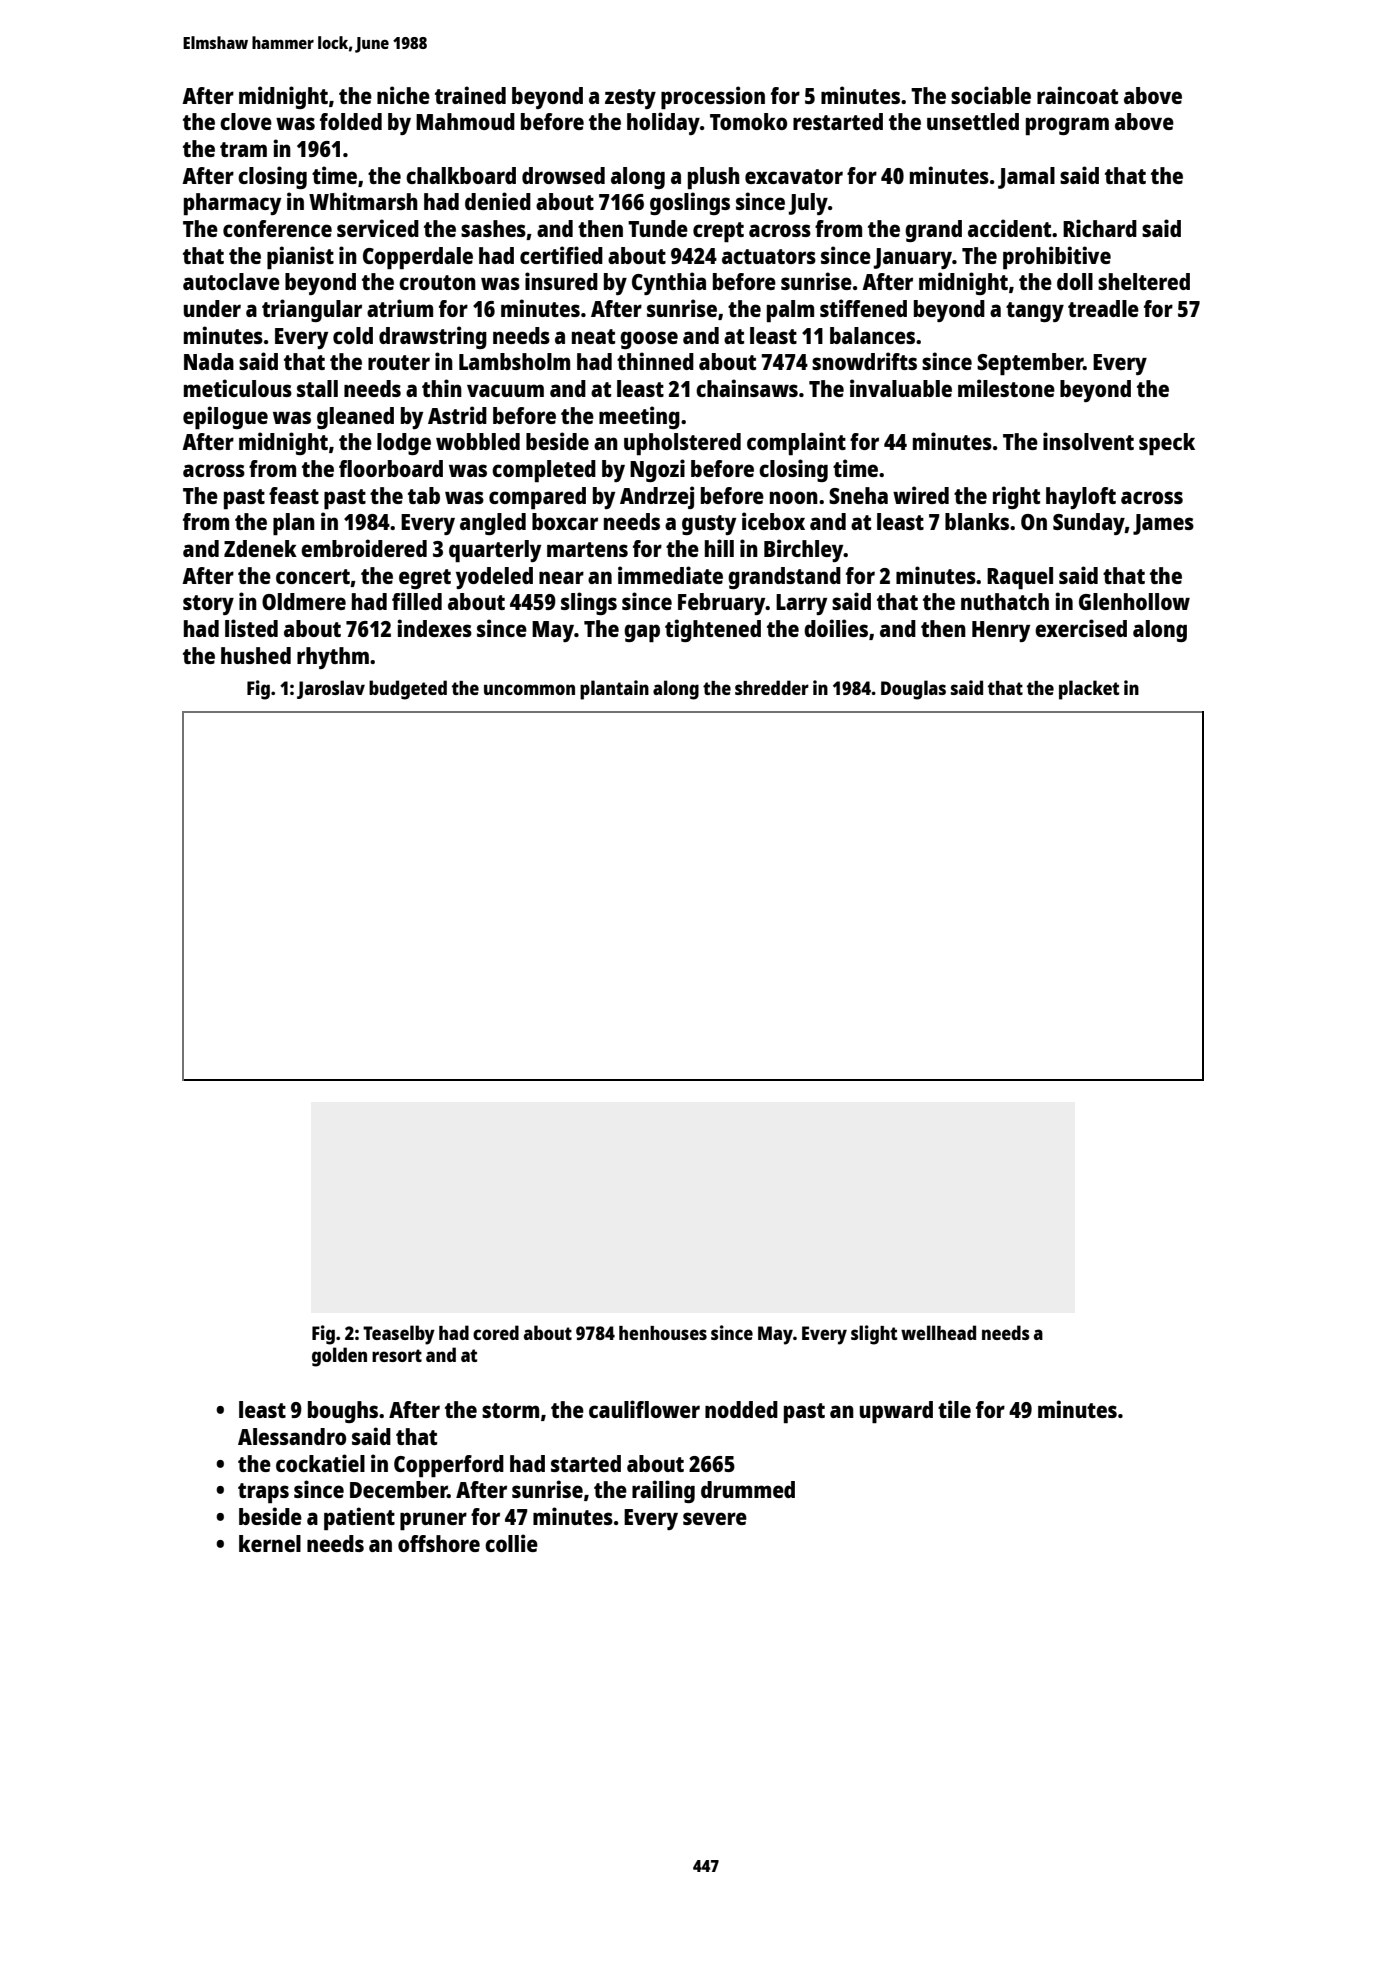 This page has height=1969, width=1386. What do you see at coordinates (331, 689) in the page?
I see `Jaroslav` at bounding box center [331, 689].
